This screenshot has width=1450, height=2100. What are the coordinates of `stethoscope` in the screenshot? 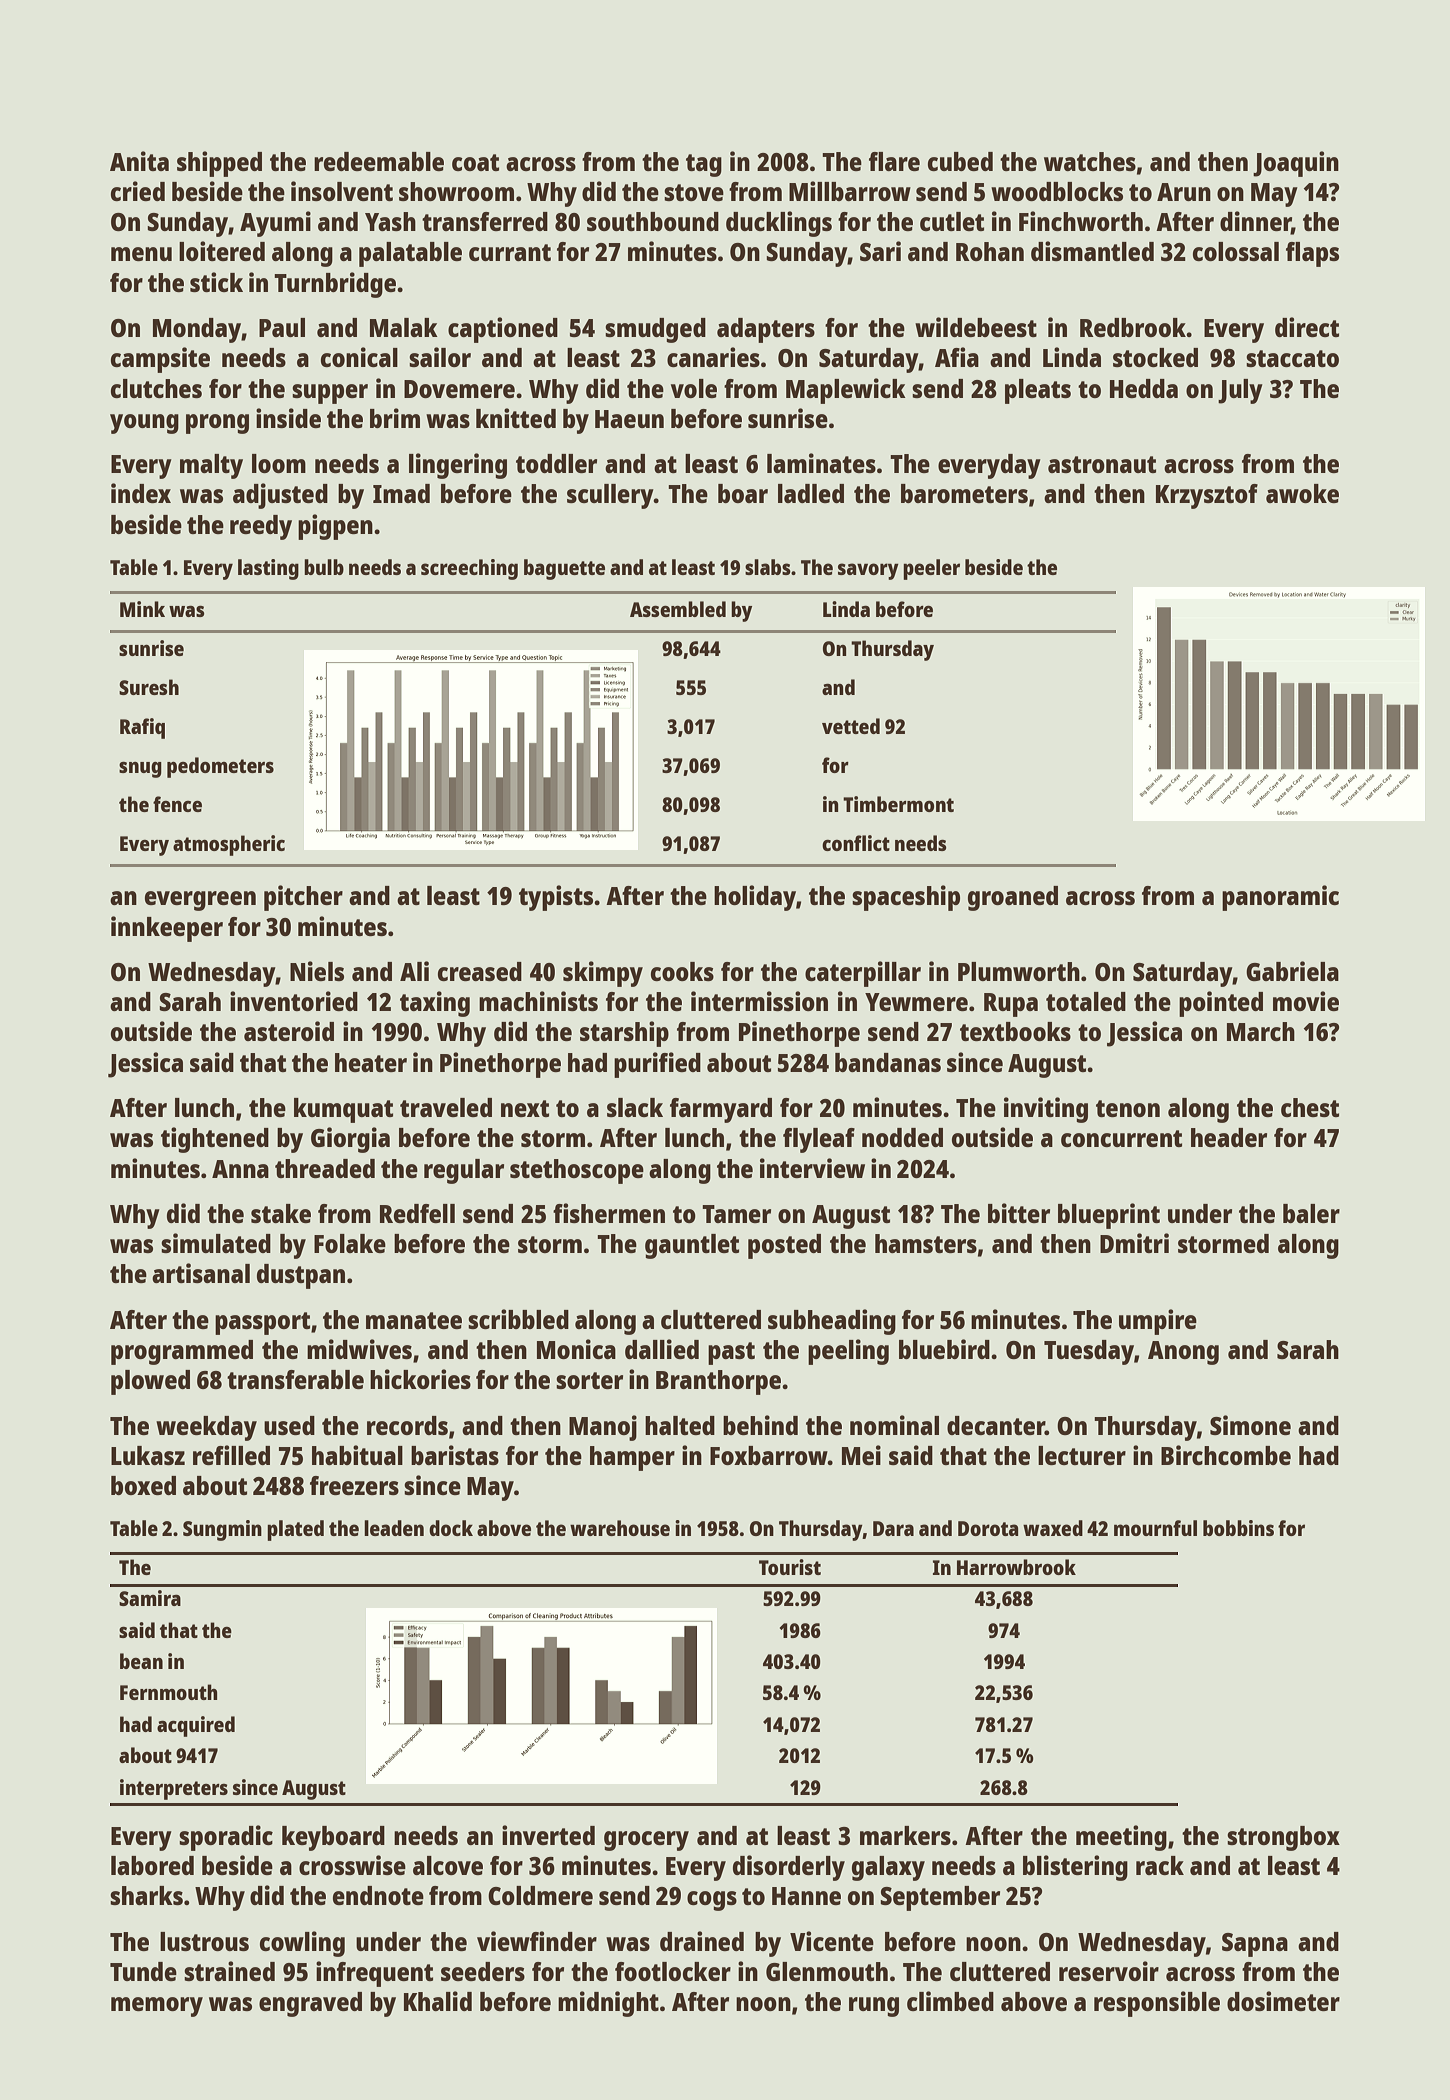 It's located at (577, 1171).
